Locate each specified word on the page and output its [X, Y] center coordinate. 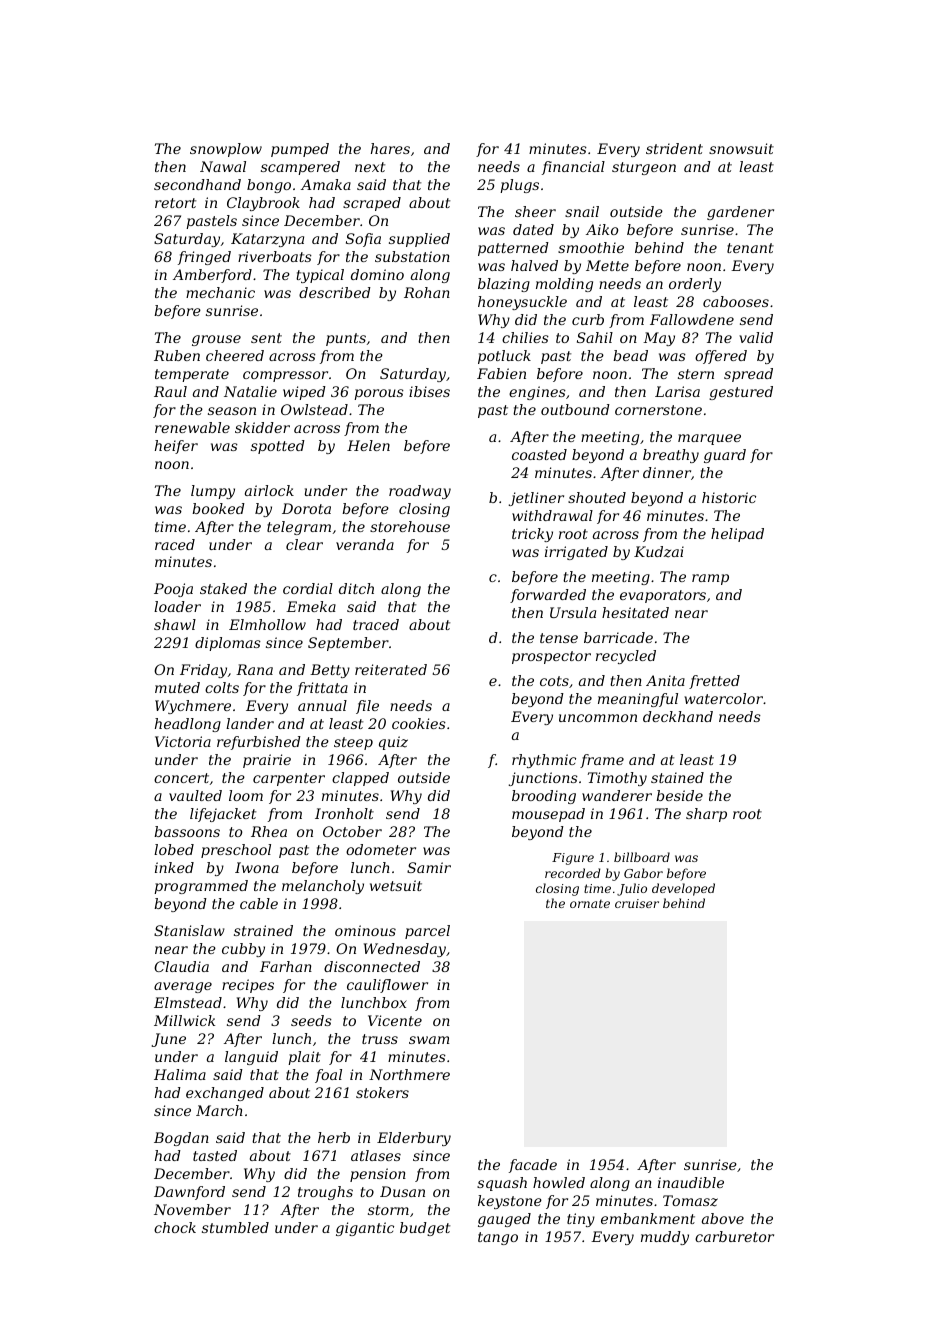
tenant [750, 248]
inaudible [691, 1182]
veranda [365, 544]
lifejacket [223, 815]
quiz [393, 743]
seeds [311, 1020]
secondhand [197, 184]
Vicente [395, 1020]
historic [729, 497]
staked [223, 588]
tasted [215, 1155]
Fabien [501, 373]
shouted [597, 497]
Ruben [177, 355]
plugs [519, 186]
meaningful [638, 700]
